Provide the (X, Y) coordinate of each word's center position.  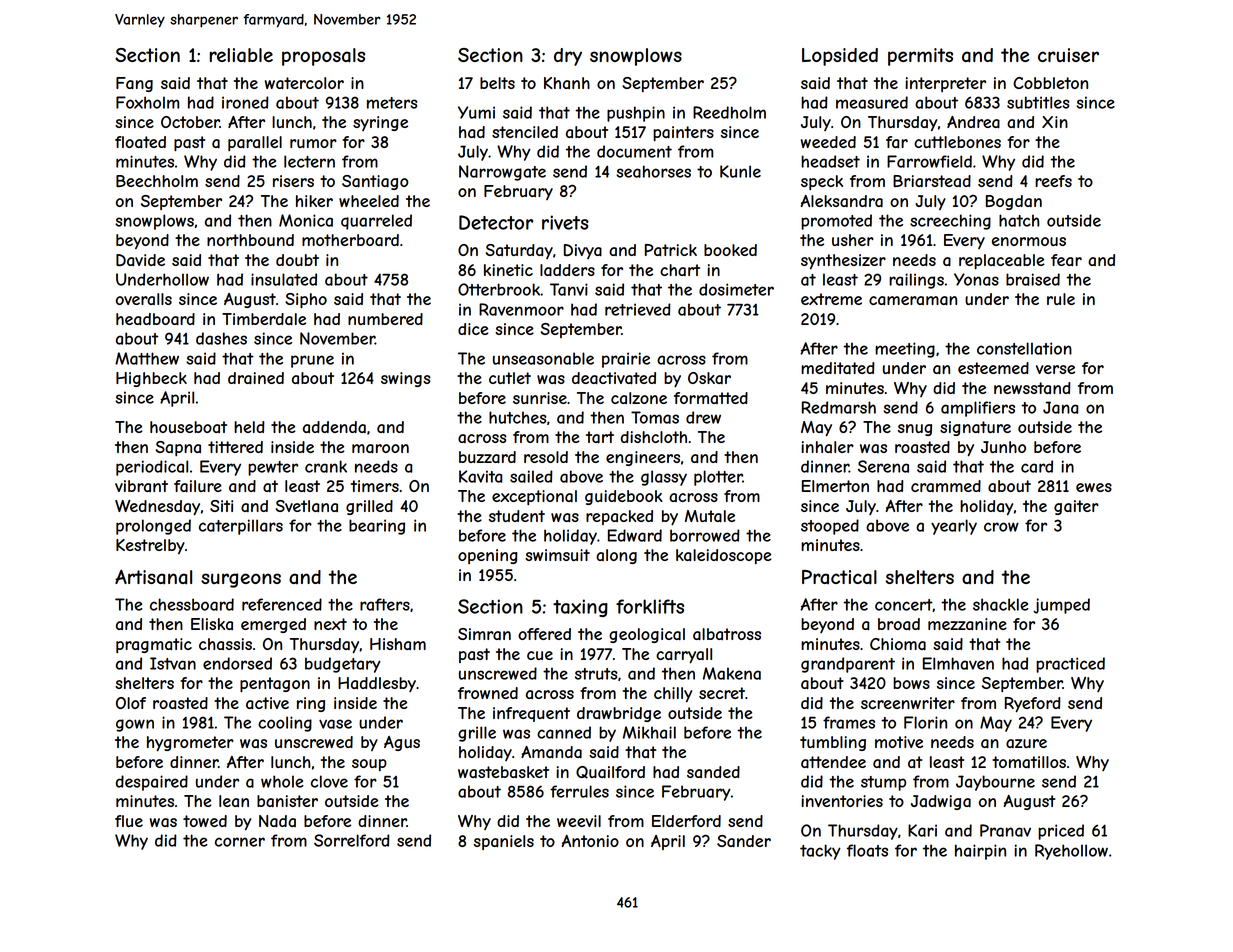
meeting (905, 350)
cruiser (1068, 55)
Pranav (1005, 830)
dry (568, 57)
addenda (334, 427)
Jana (1060, 407)
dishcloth (654, 437)
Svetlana (306, 506)
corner (240, 842)
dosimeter (736, 289)
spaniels (504, 842)
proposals (323, 57)
